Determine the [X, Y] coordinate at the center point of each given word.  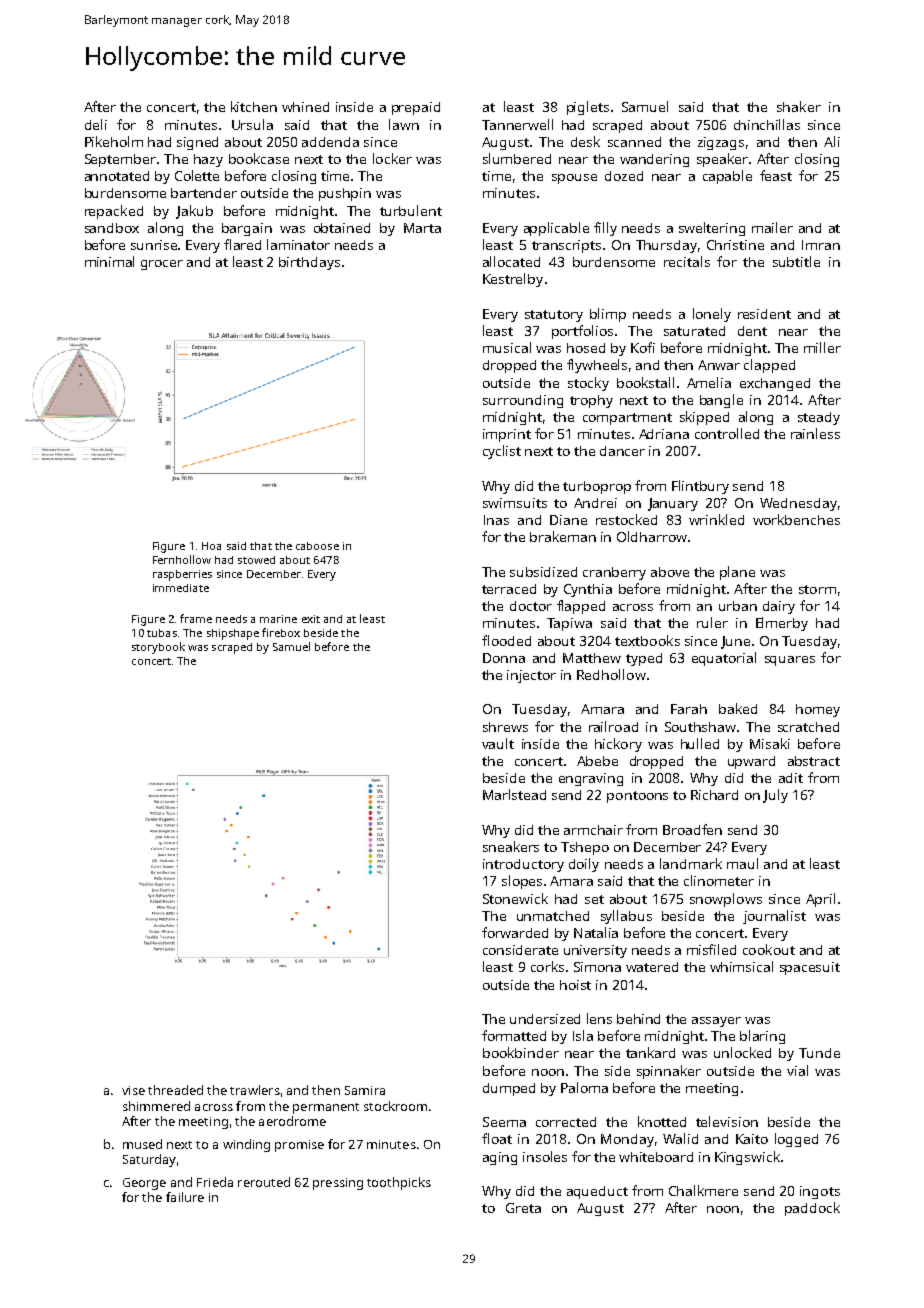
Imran [821, 245]
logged [796, 1140]
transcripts [566, 246]
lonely [712, 315]
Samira [365, 1090]
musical [507, 347]
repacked [114, 212]
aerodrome [292, 1121]
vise [133, 1090]
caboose [317, 546]
